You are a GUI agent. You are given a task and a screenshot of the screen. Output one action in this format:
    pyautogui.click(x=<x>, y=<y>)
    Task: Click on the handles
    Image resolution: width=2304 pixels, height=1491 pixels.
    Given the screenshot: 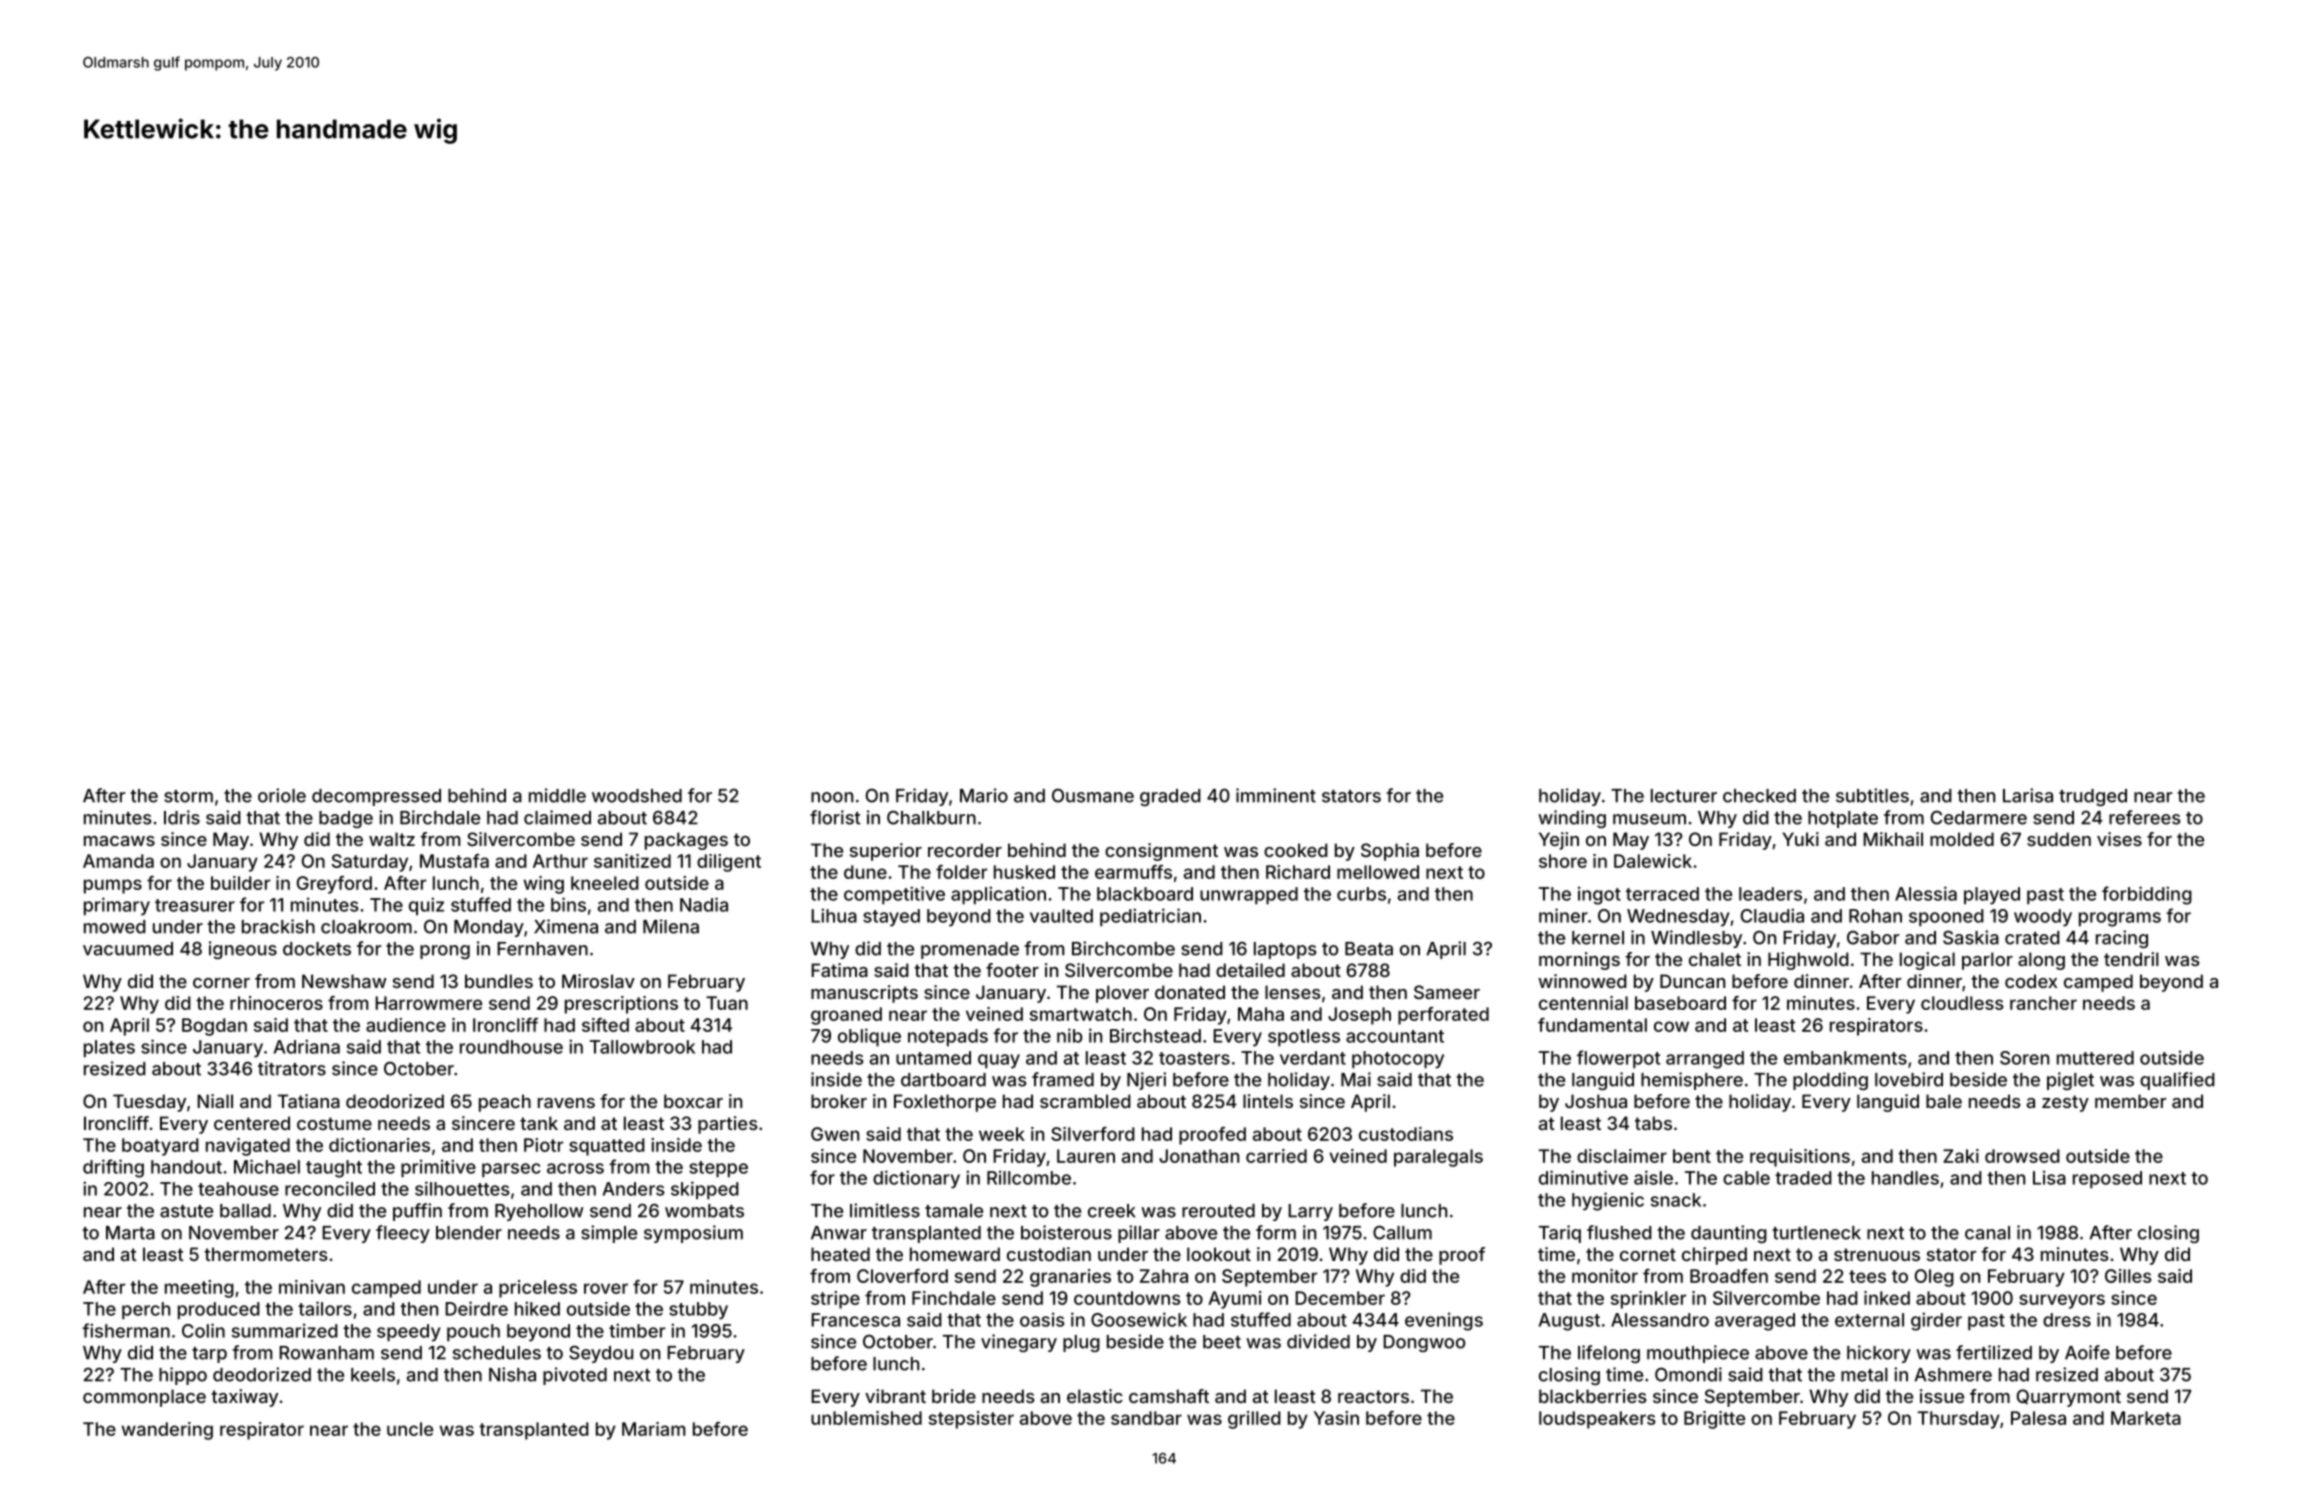 What is the action you would take?
    pyautogui.click(x=1905, y=1178)
